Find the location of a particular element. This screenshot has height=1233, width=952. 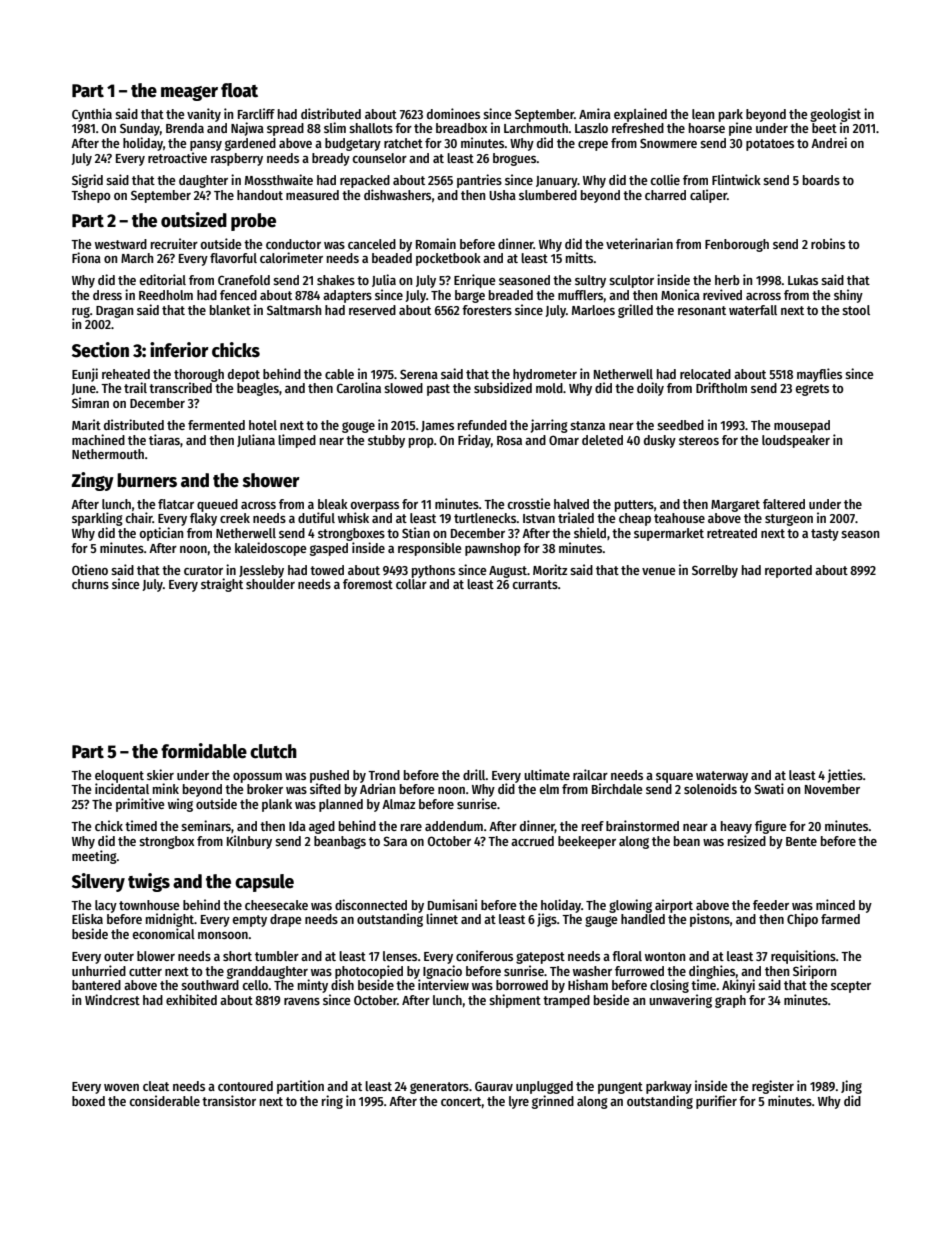

solenoids is located at coordinates (710, 788).
